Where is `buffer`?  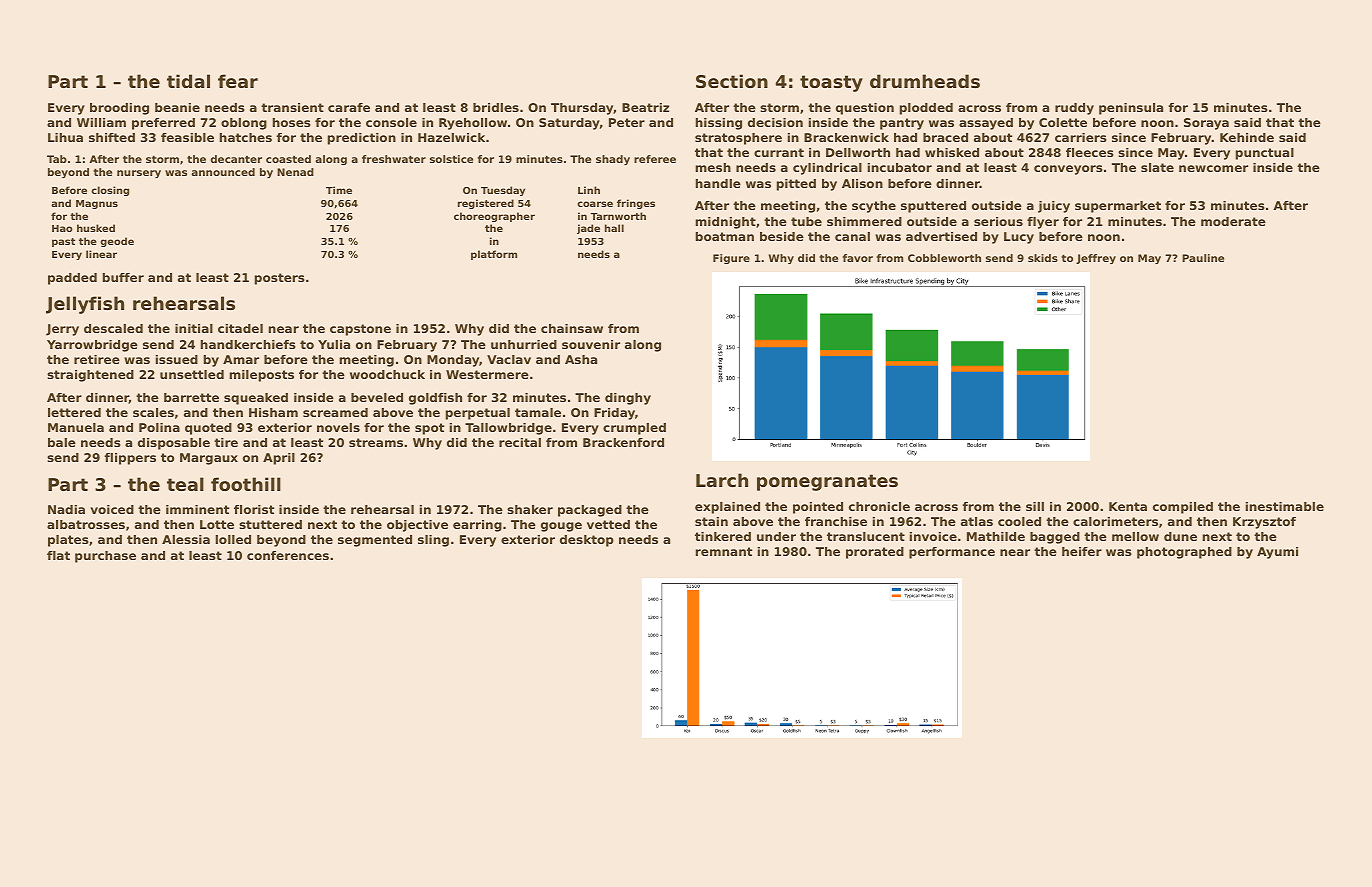
buffer is located at coordinates (123, 277).
